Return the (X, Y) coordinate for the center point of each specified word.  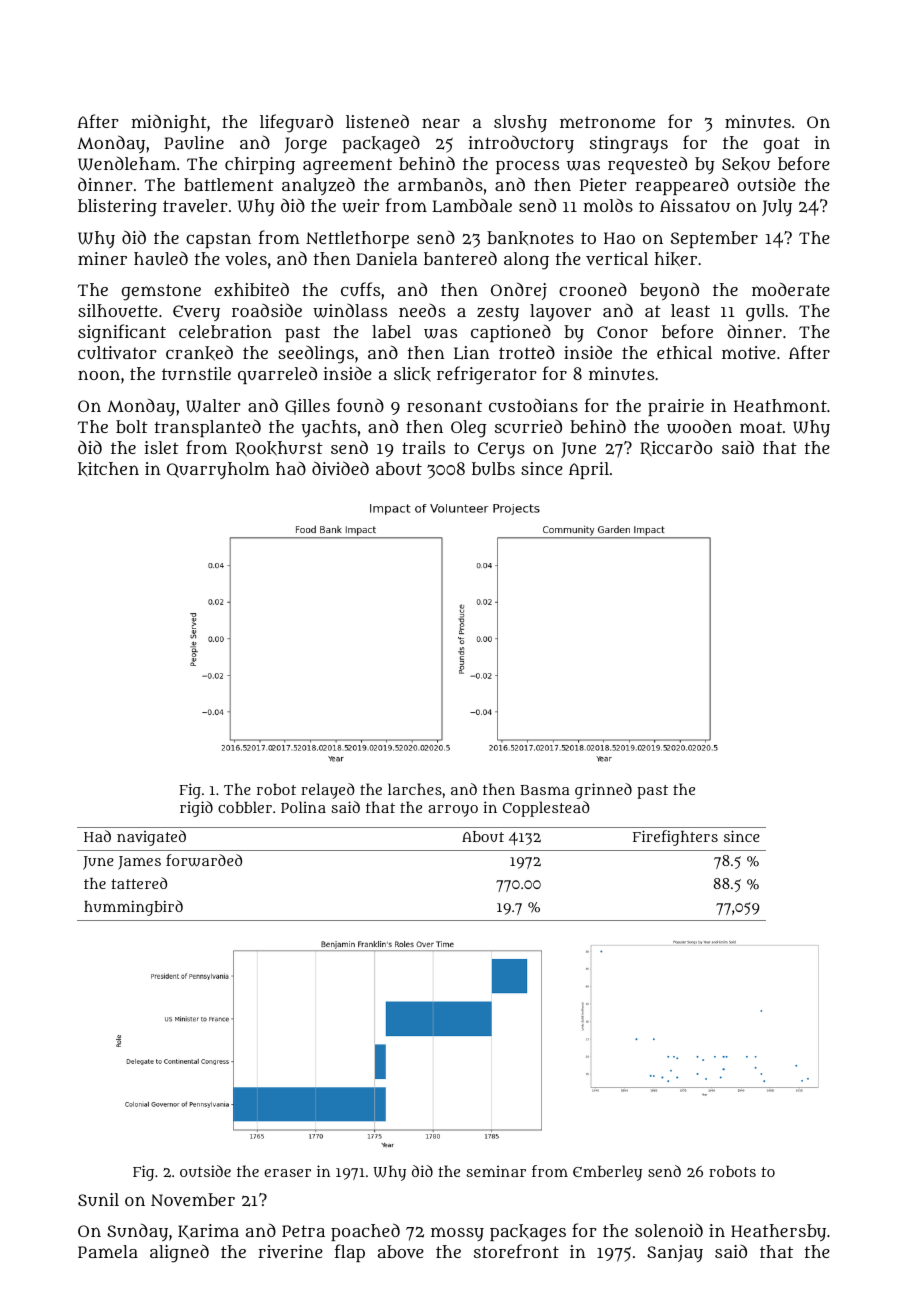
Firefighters (675, 838)
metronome (607, 122)
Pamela (108, 1251)
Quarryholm (218, 470)
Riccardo (676, 448)
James (139, 863)
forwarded (204, 860)
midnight (169, 124)
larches (415, 789)
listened (377, 121)
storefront (516, 1251)
